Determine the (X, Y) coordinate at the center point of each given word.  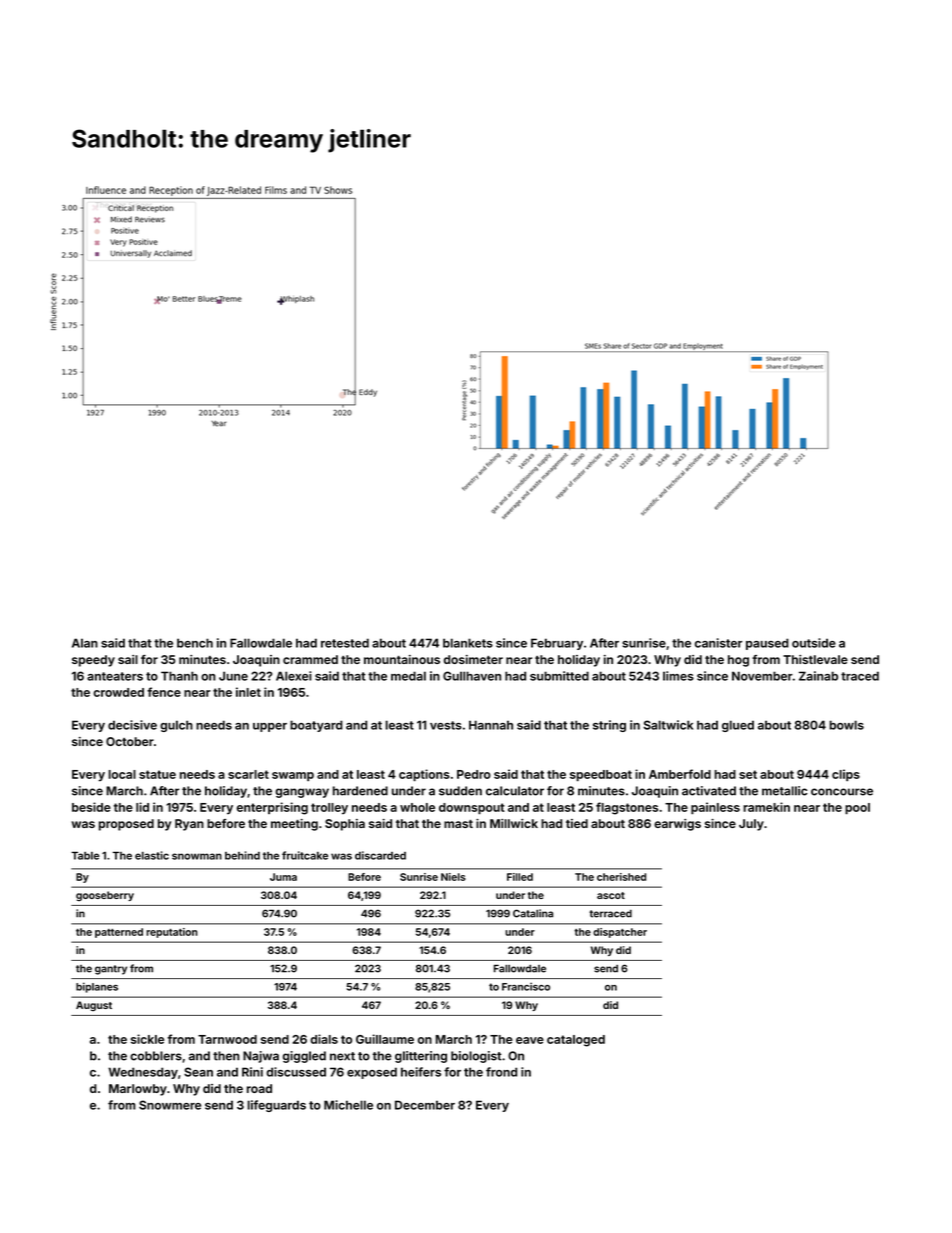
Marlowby (138, 1090)
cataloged (576, 1041)
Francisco (526, 986)
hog (738, 661)
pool (857, 808)
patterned (119, 933)
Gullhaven (472, 676)
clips (846, 775)
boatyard (316, 726)
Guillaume (385, 1039)
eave (530, 1040)
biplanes (97, 987)
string (609, 726)
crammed (310, 659)
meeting (294, 825)
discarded (380, 855)
